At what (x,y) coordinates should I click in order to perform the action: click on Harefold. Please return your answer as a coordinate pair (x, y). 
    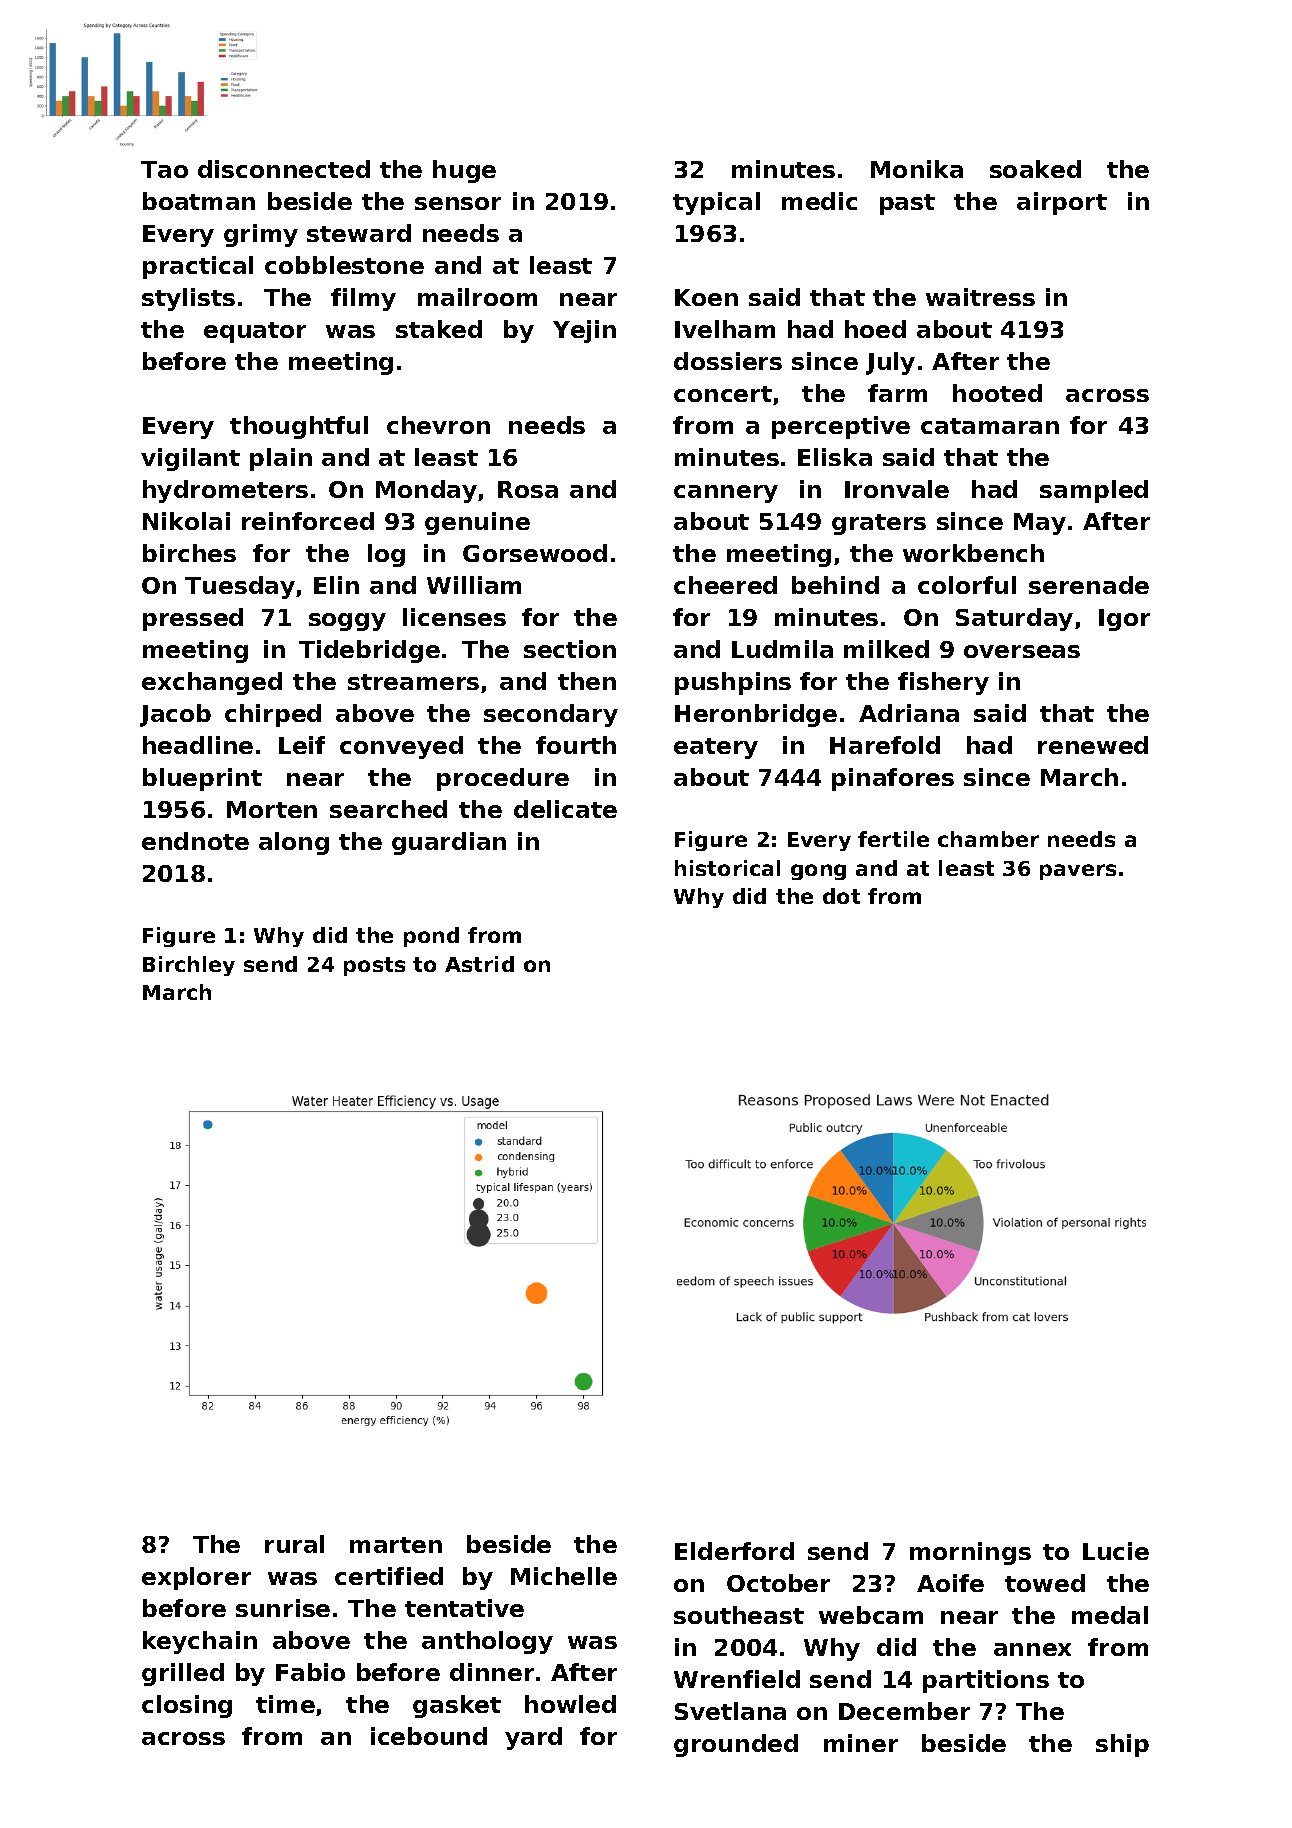
    Looking at the image, I should click on (885, 745).
